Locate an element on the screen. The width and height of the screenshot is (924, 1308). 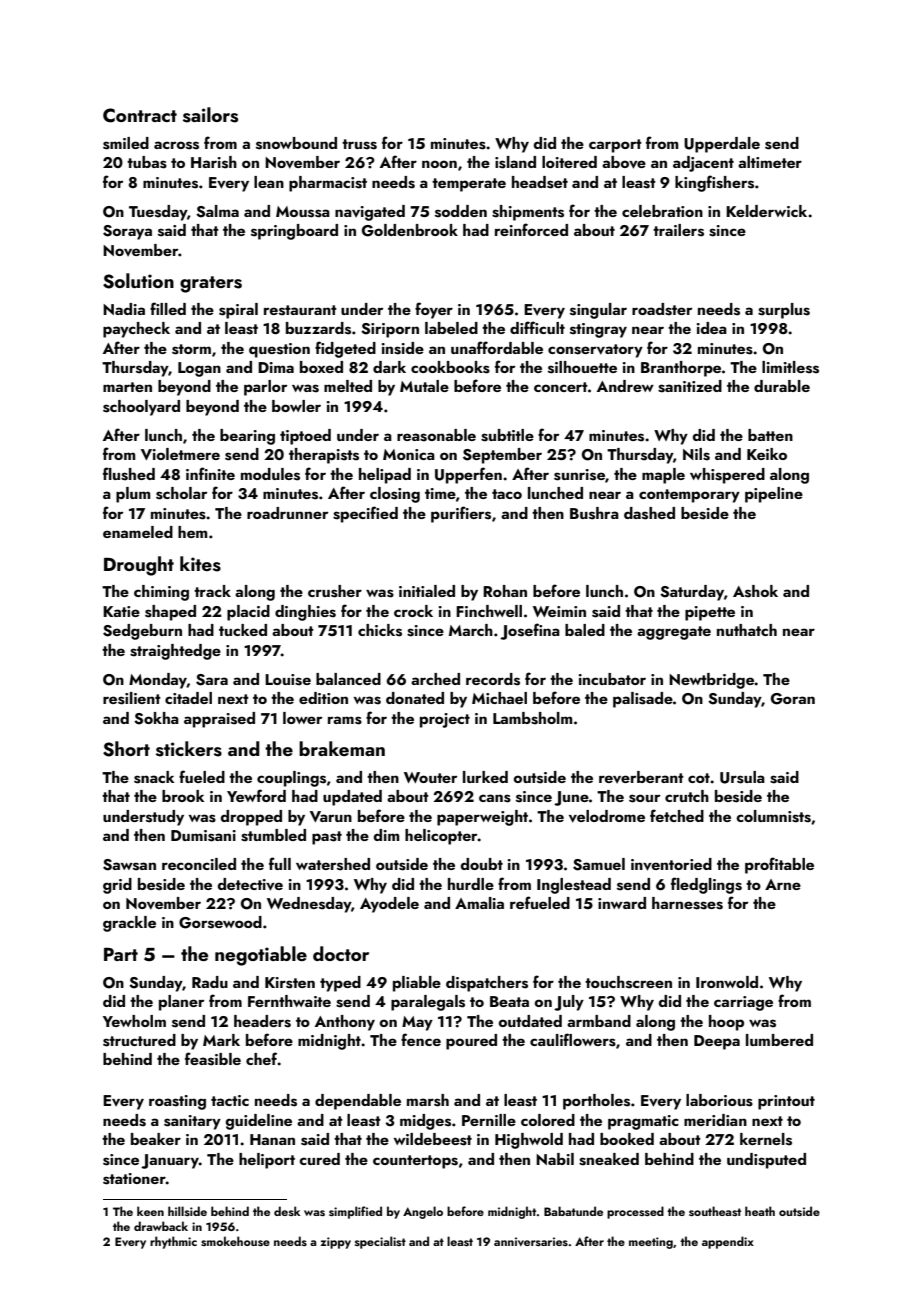
feasible is located at coordinates (213, 1059).
